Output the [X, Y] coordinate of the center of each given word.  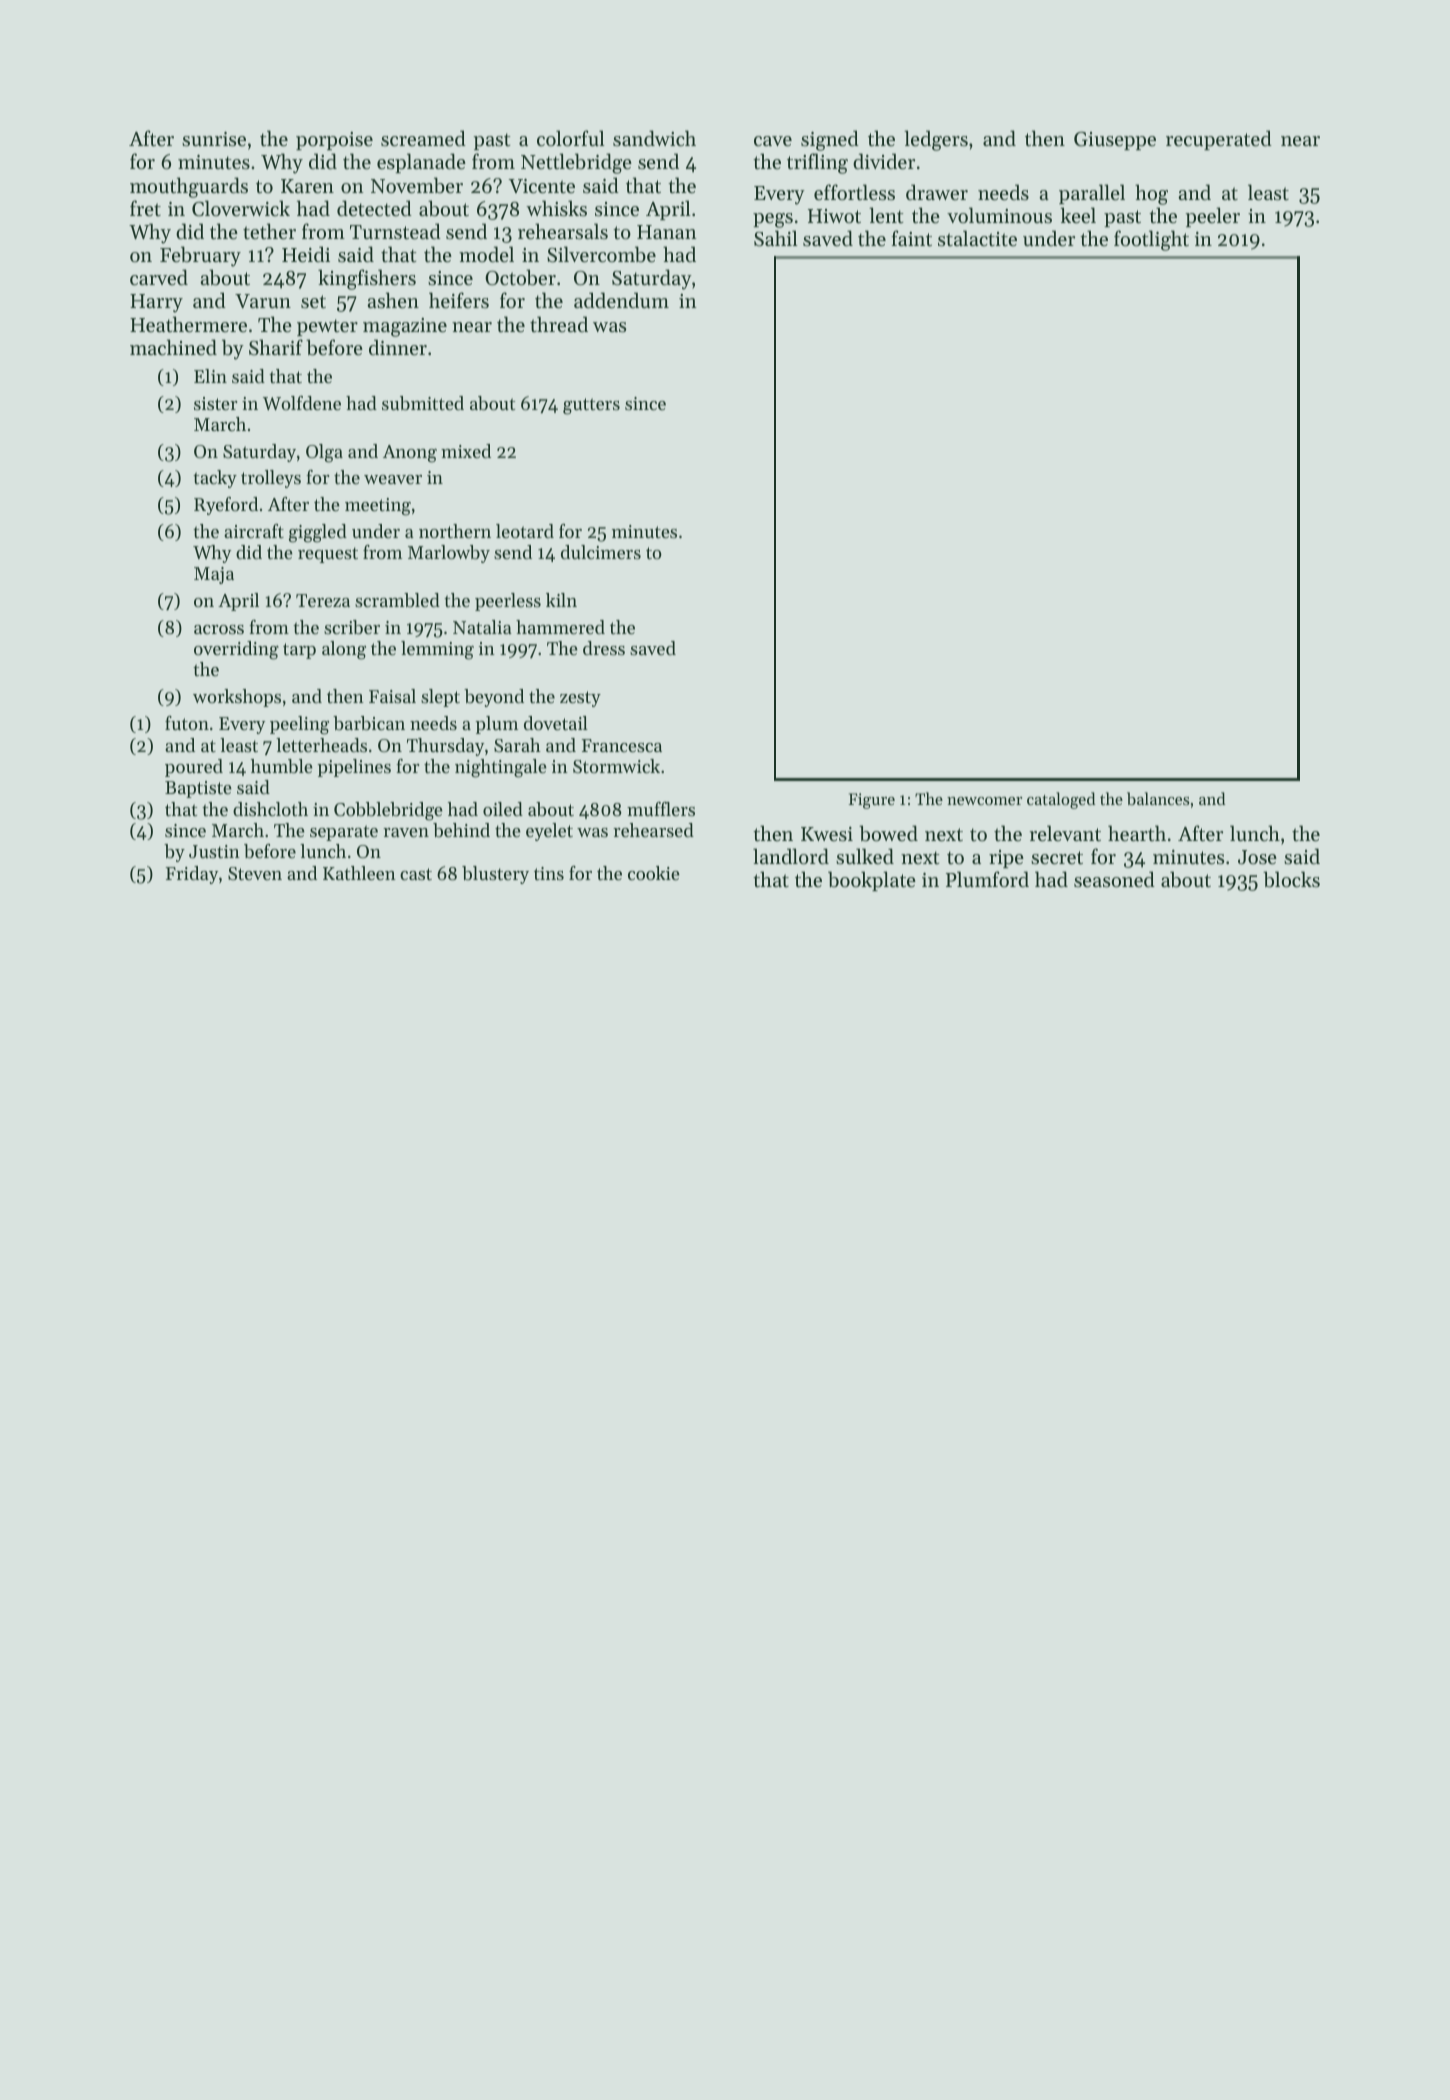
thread [559, 324]
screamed [423, 138]
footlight [1151, 240]
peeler [1213, 217]
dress [604, 648]
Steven [255, 873]
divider [884, 161]
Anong [410, 454]
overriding [236, 650]
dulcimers [601, 552]
